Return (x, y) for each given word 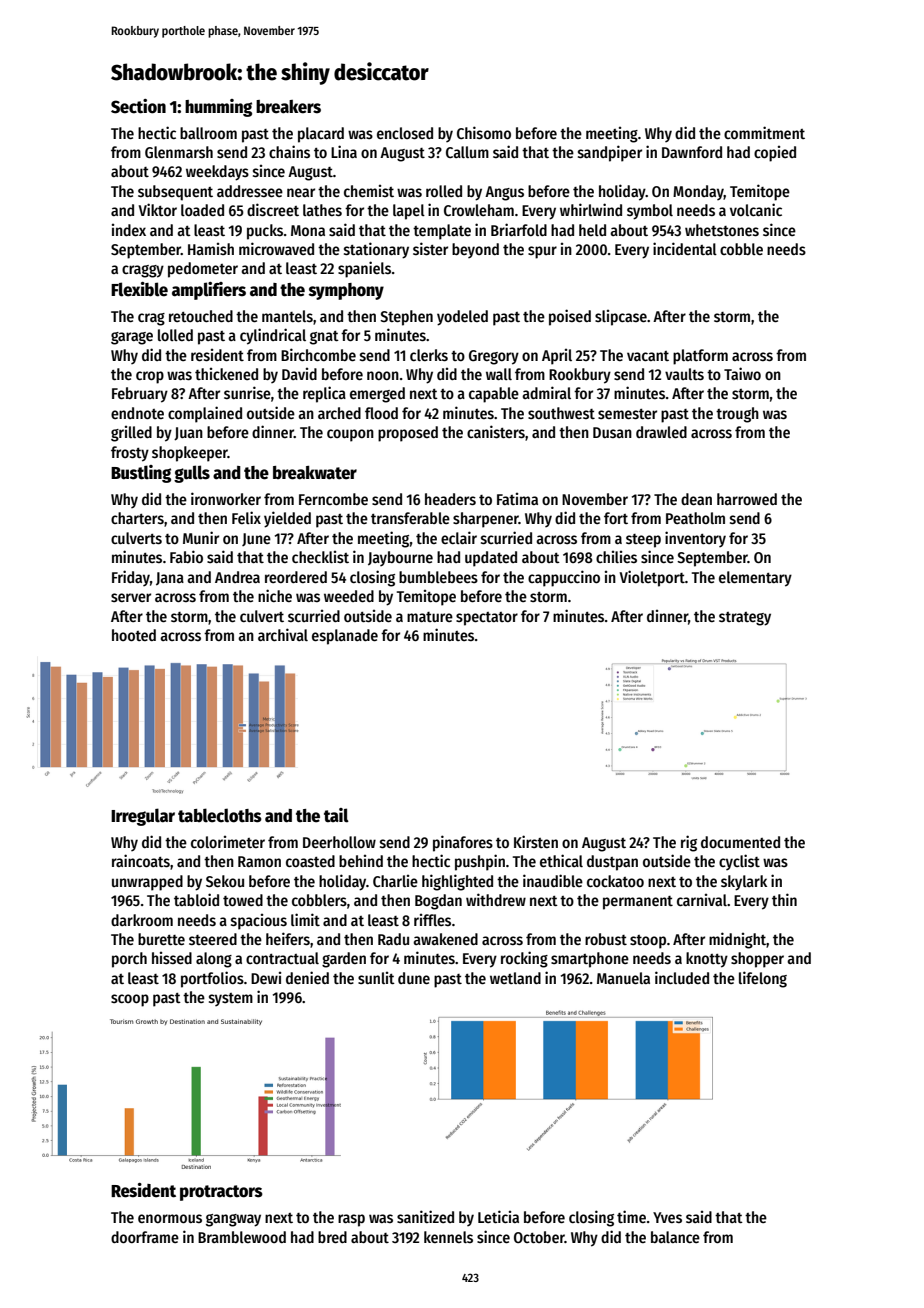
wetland (515, 978)
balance (675, 1237)
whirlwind (591, 209)
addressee (250, 191)
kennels (448, 1237)
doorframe (145, 1237)
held (592, 230)
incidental (685, 248)
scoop (130, 1000)
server (131, 597)
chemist (369, 191)
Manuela (623, 978)
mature (430, 617)
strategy (745, 619)
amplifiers (209, 291)
